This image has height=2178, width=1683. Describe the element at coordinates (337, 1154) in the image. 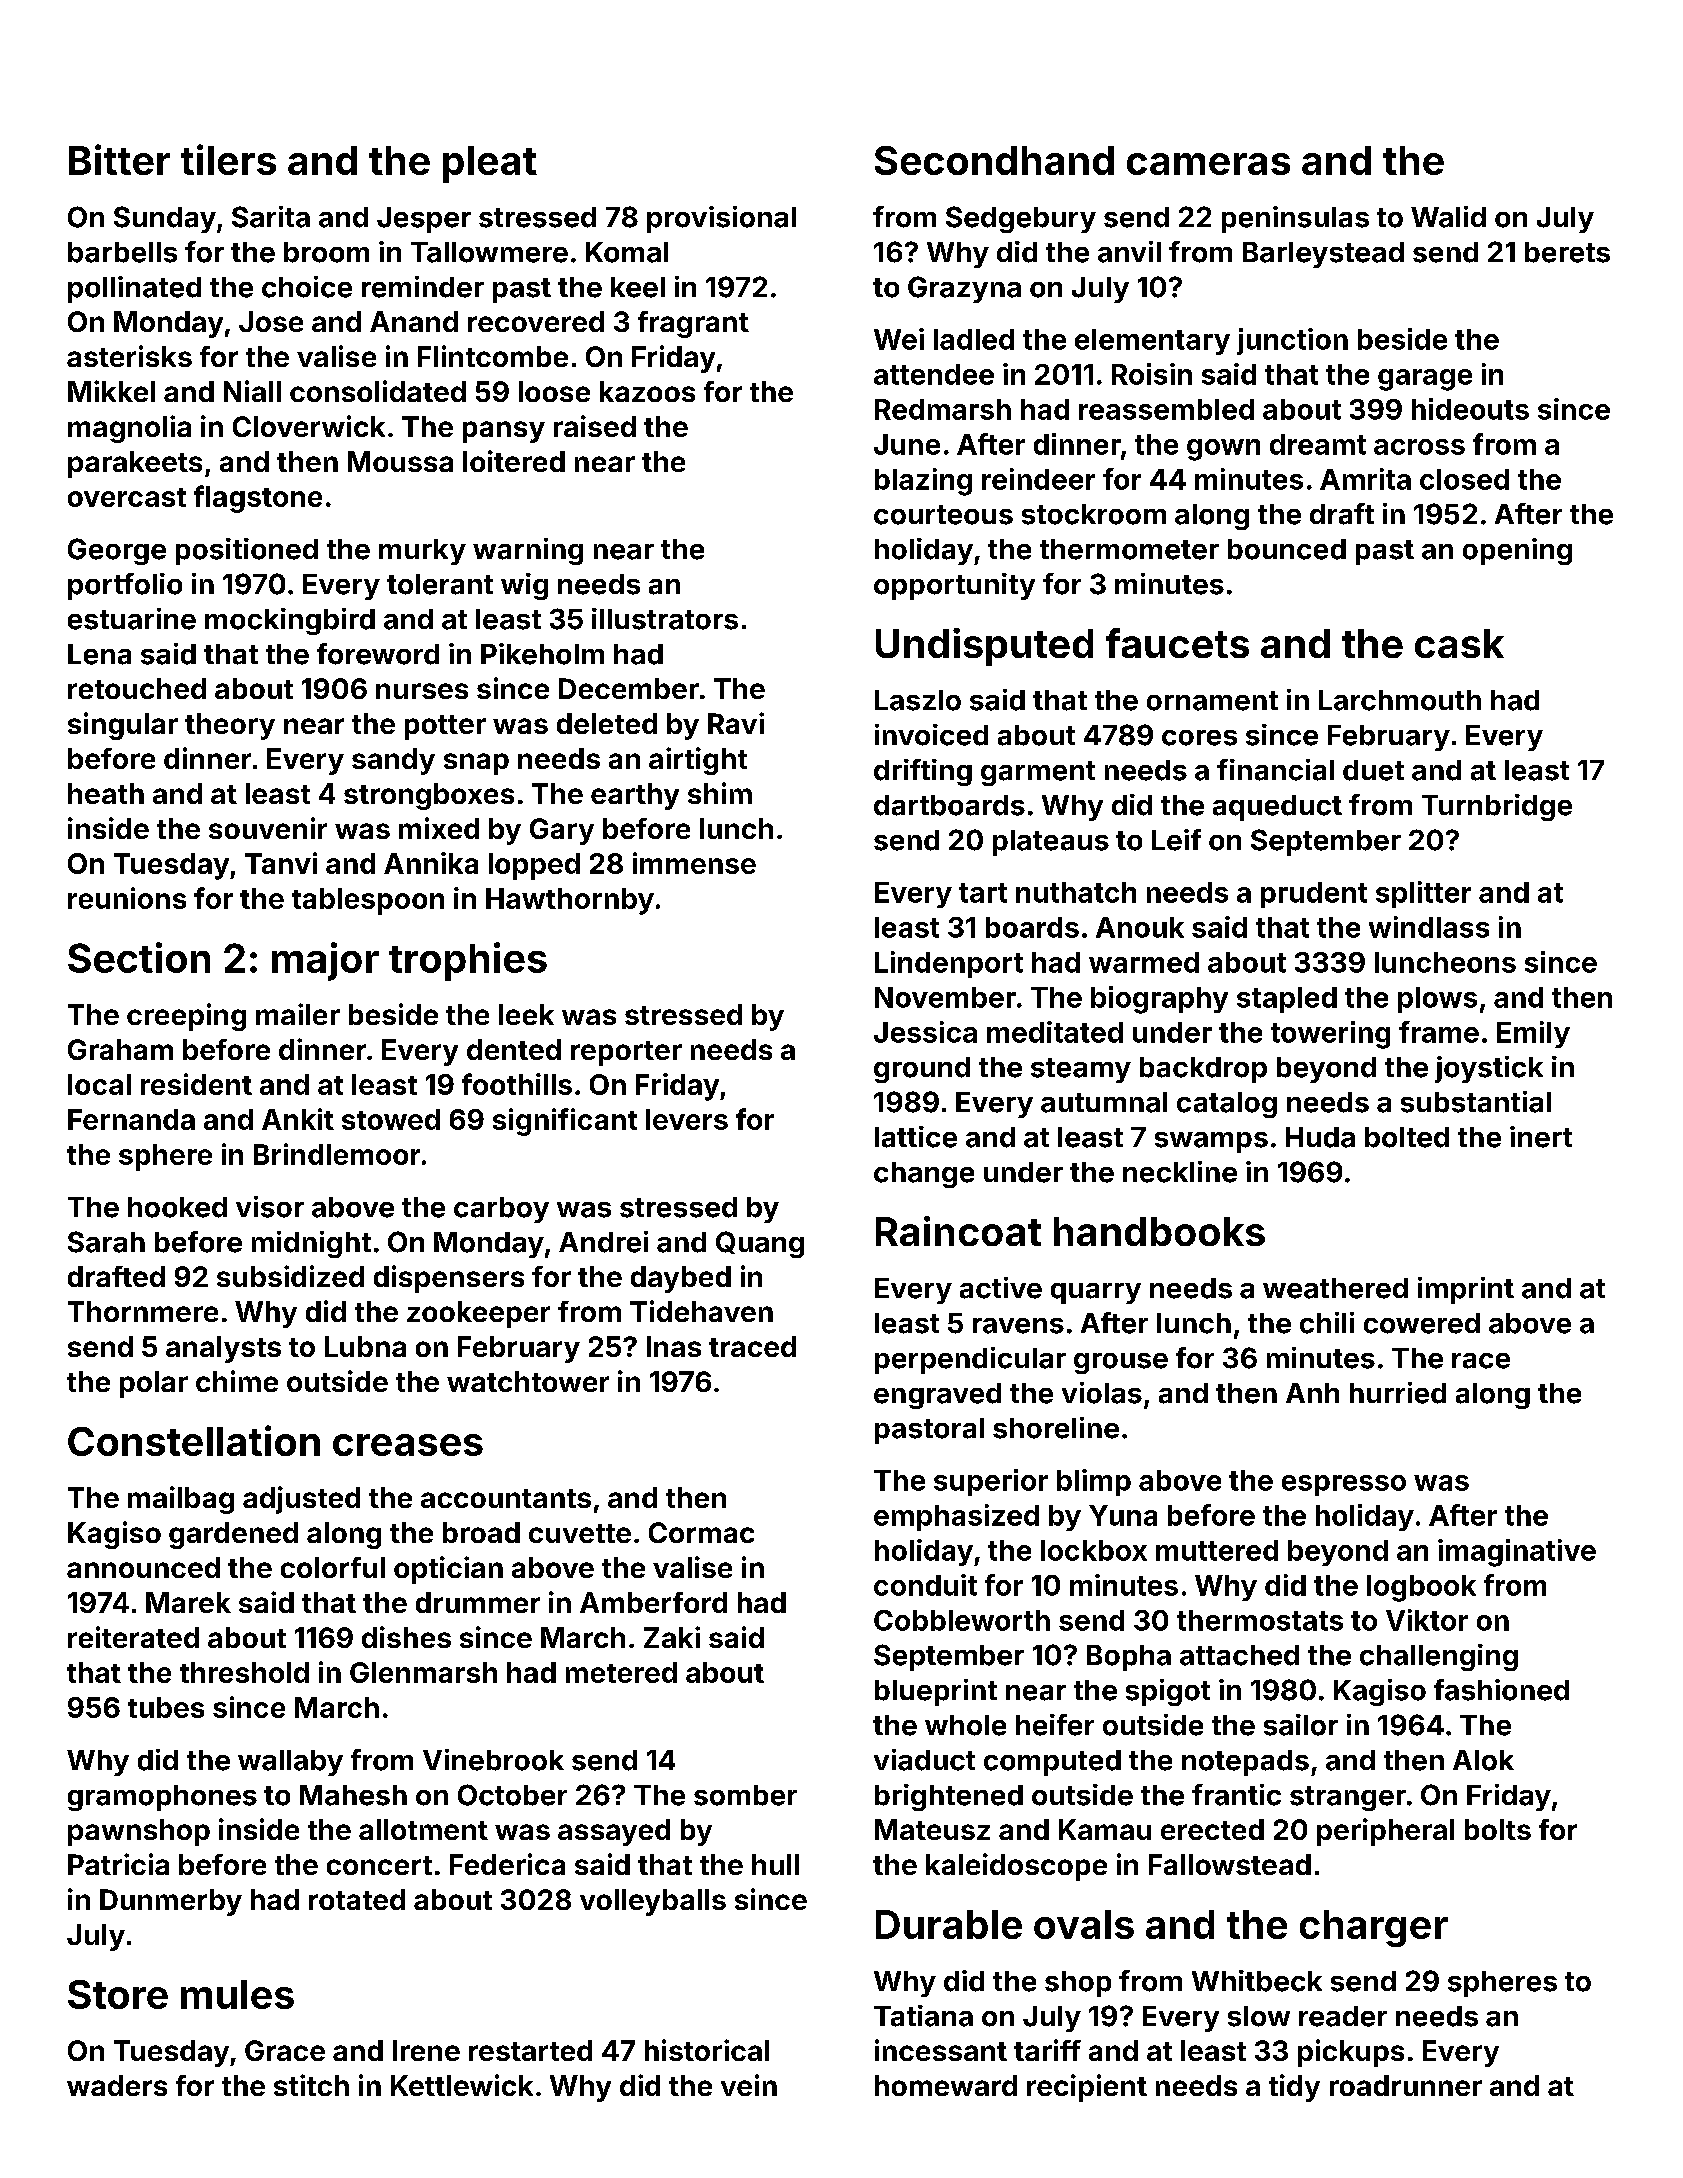

I see `Brindlemoor` at that location.
